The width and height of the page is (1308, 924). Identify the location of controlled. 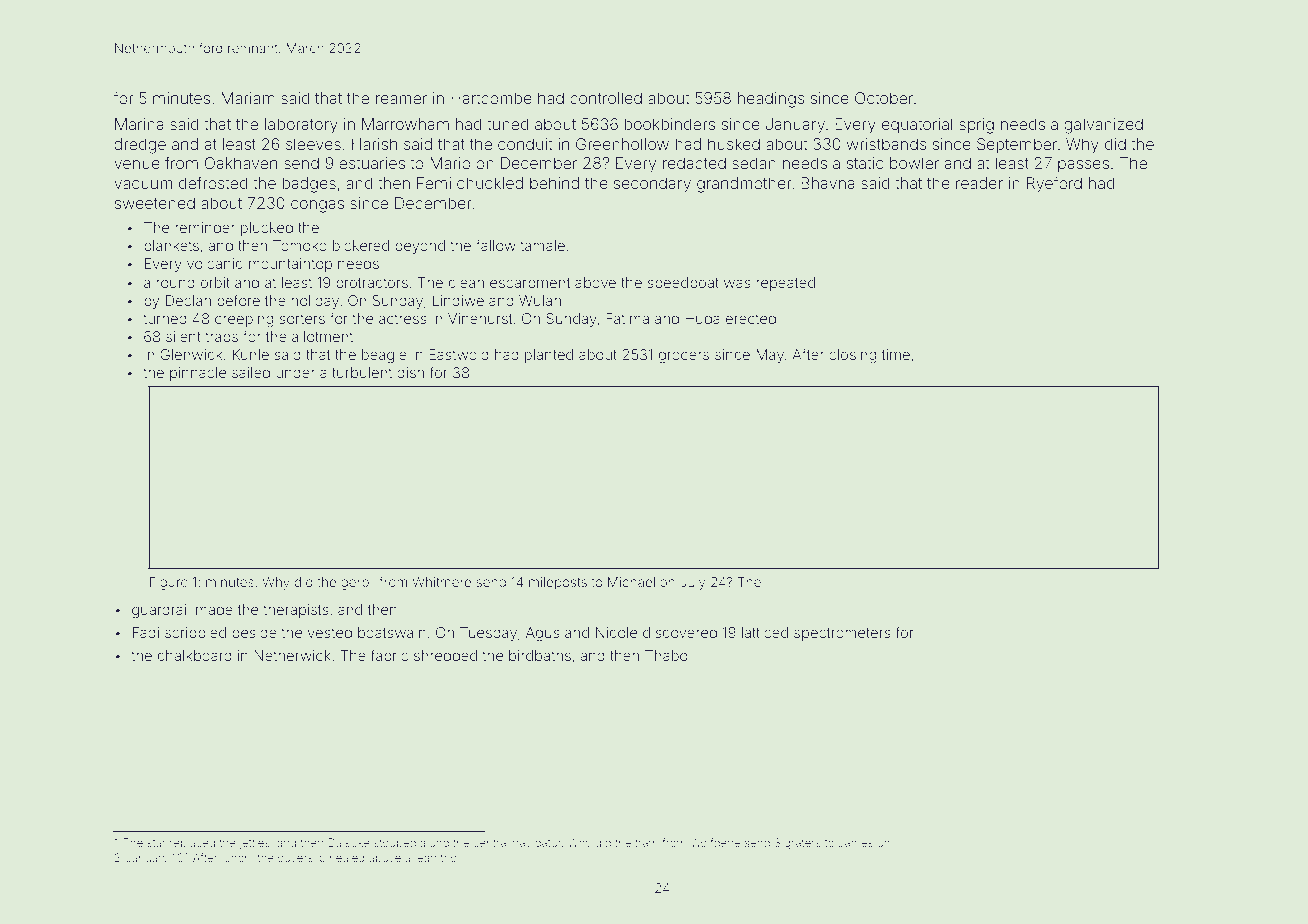
(606, 98).
